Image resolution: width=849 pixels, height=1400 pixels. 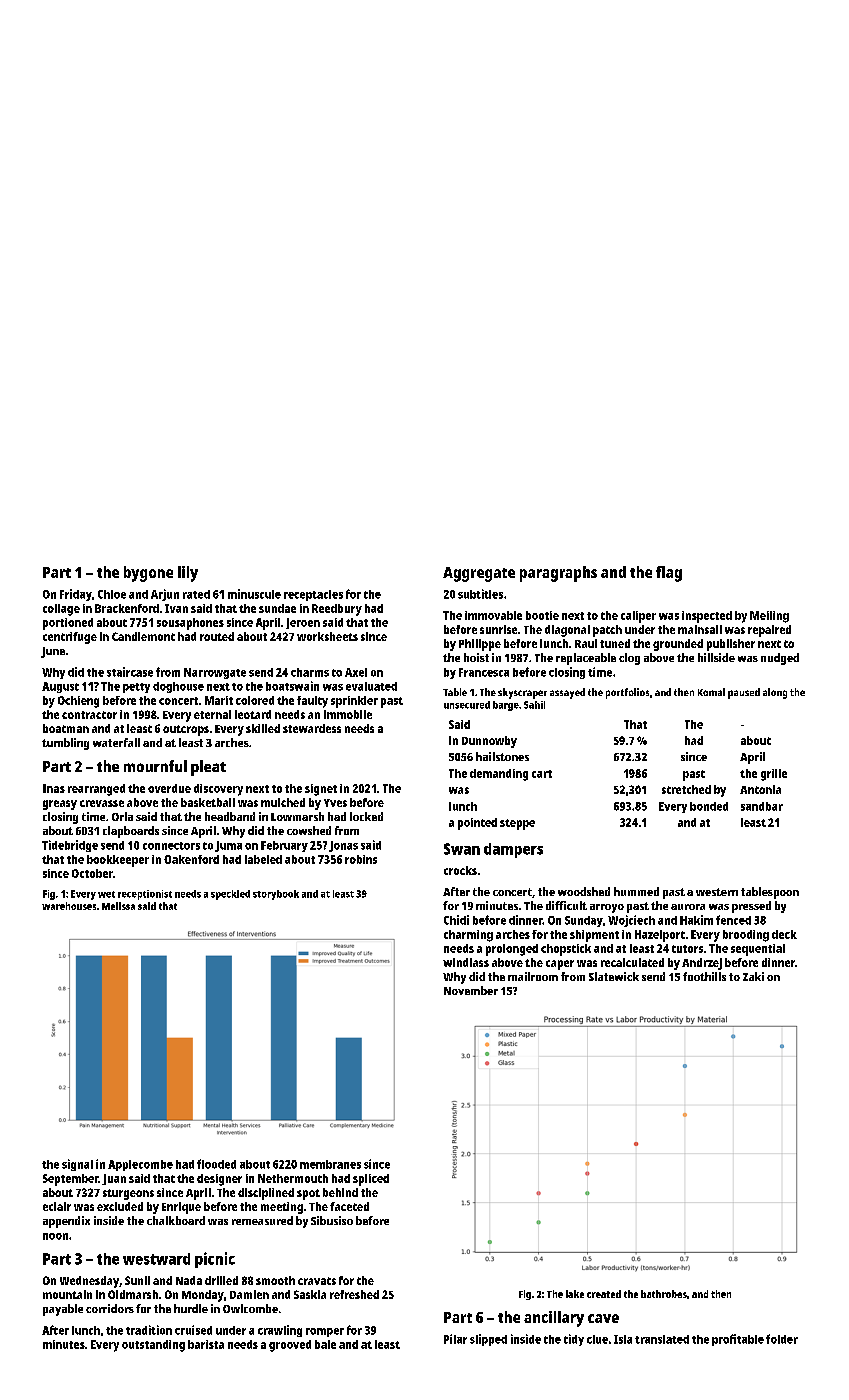 I want to click on flag, so click(x=669, y=574).
